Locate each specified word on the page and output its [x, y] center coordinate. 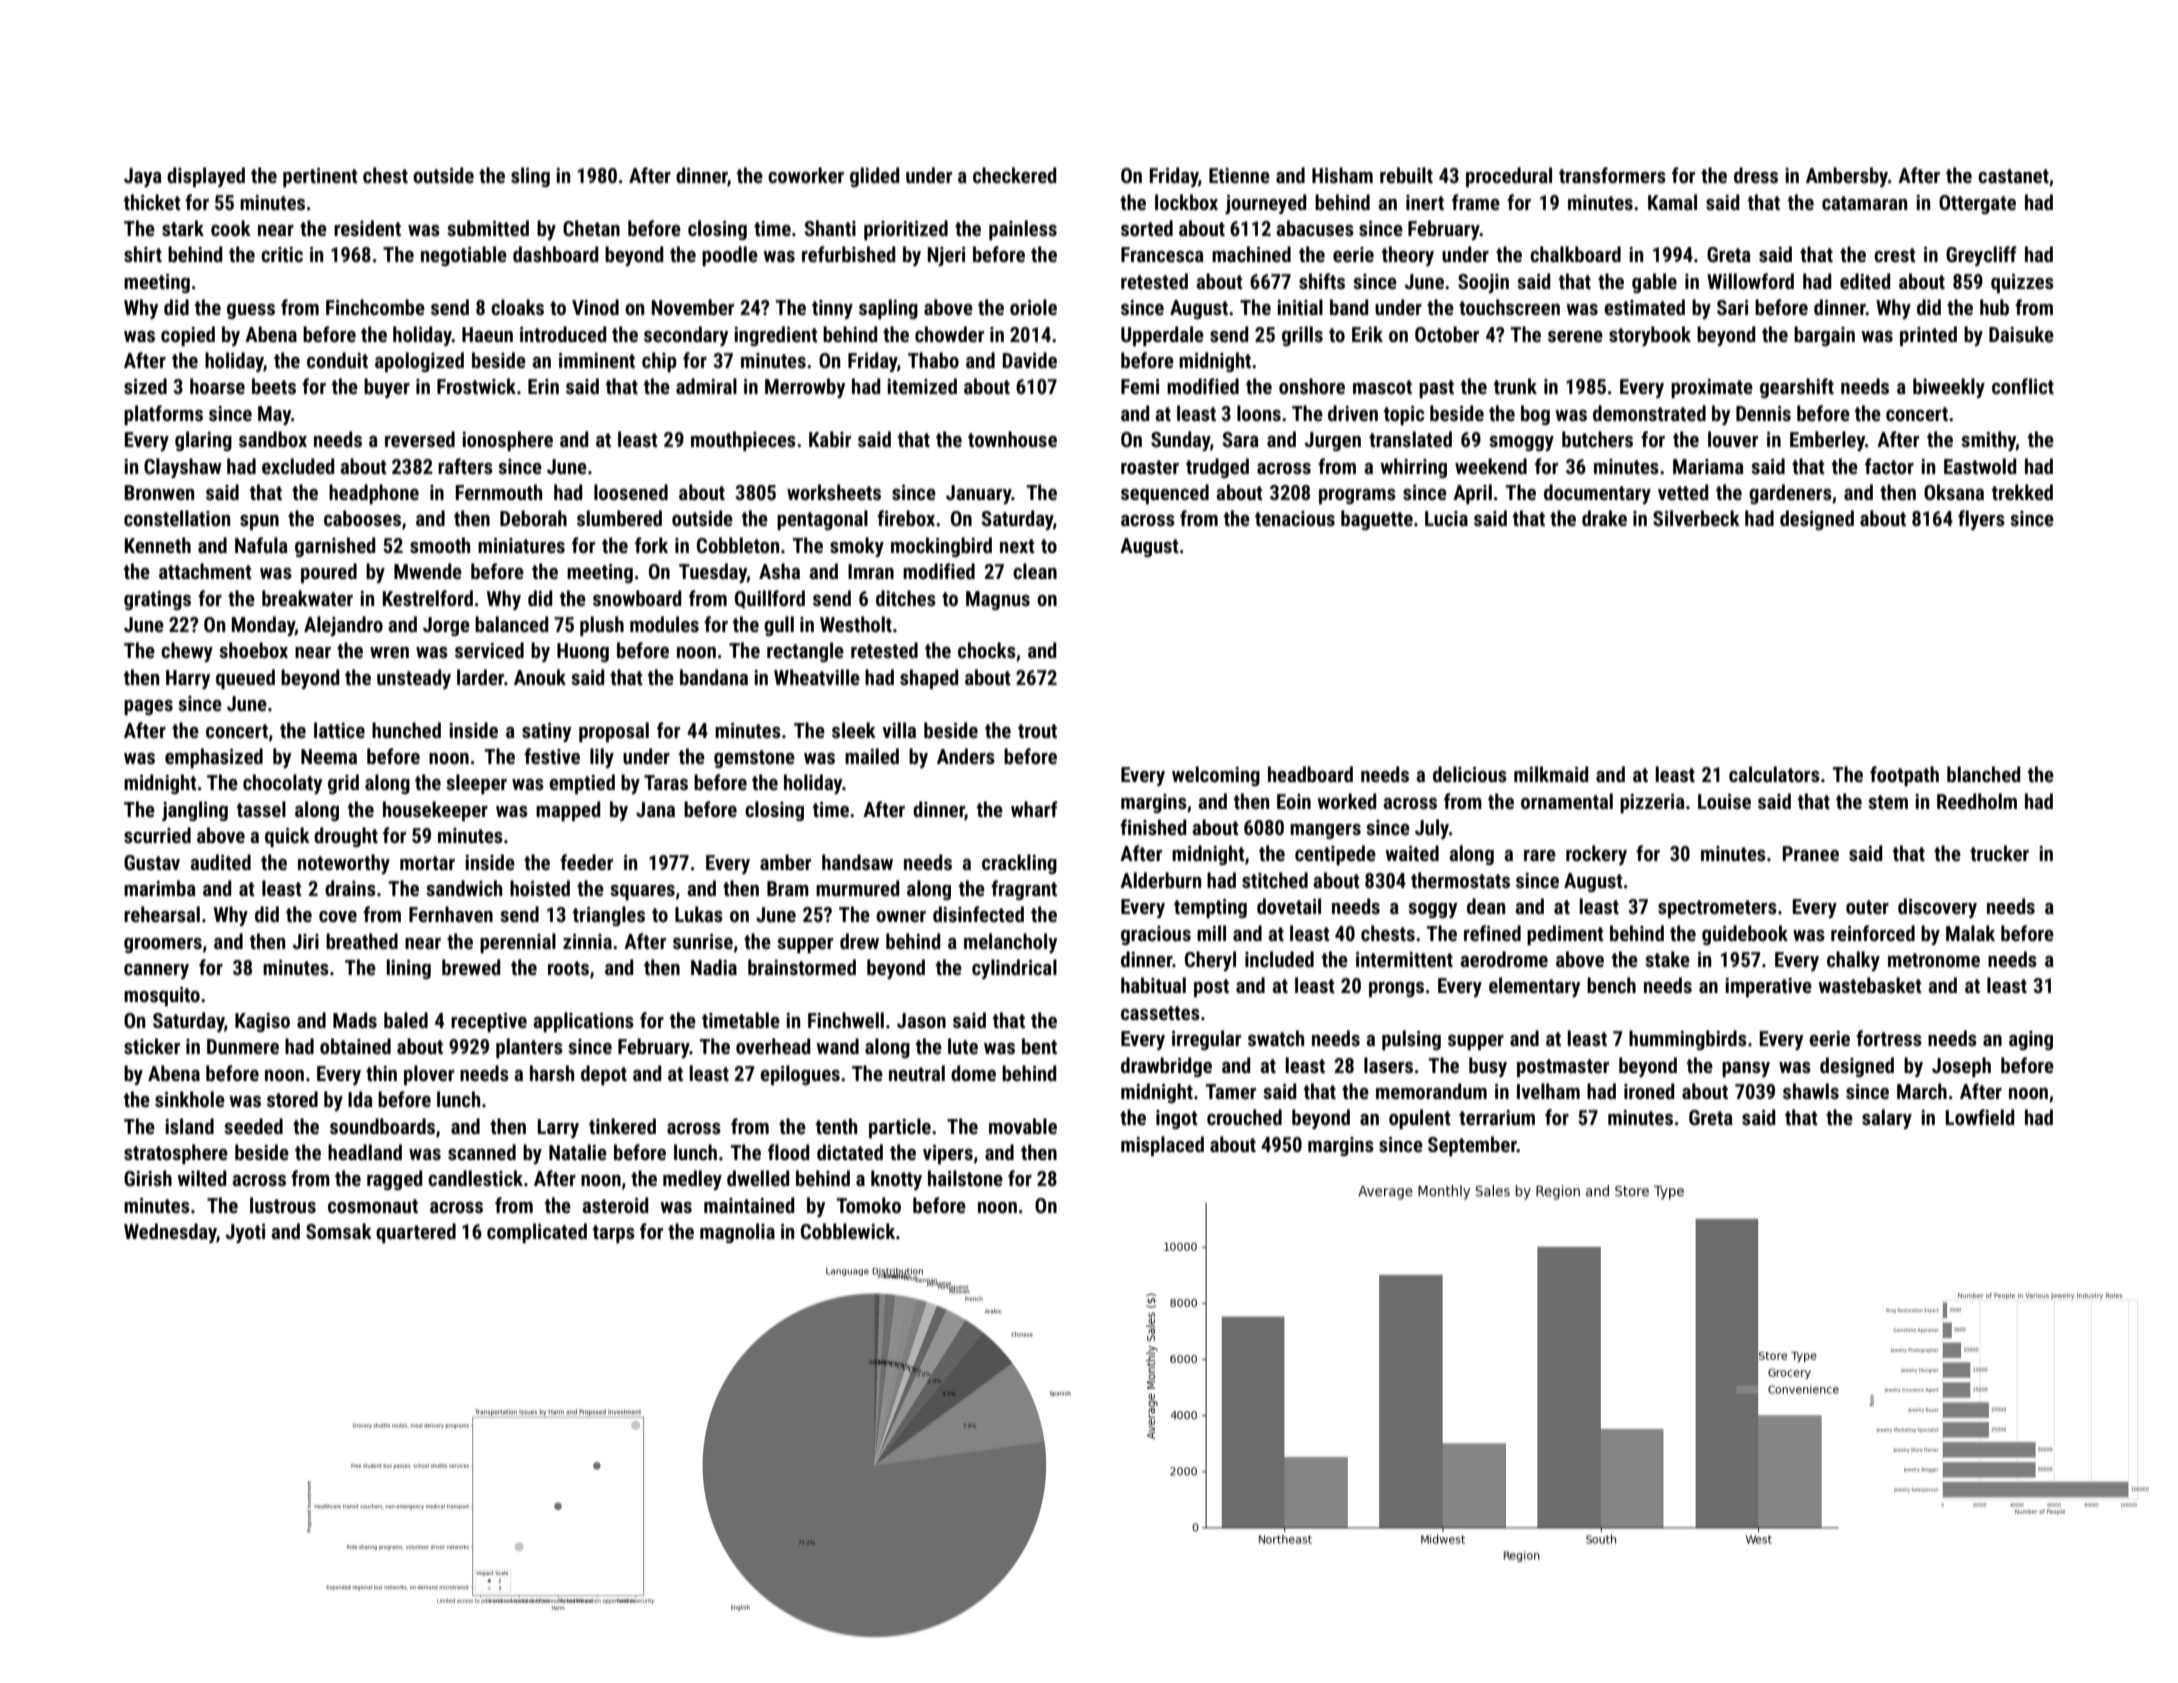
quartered [416, 1233]
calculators [1774, 774]
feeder [586, 862]
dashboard [555, 254]
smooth [440, 545]
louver [1733, 439]
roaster [1150, 467]
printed [1928, 336]
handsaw [857, 862]
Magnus [998, 600]
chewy [187, 652]
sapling [888, 309]
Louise [1724, 801]
